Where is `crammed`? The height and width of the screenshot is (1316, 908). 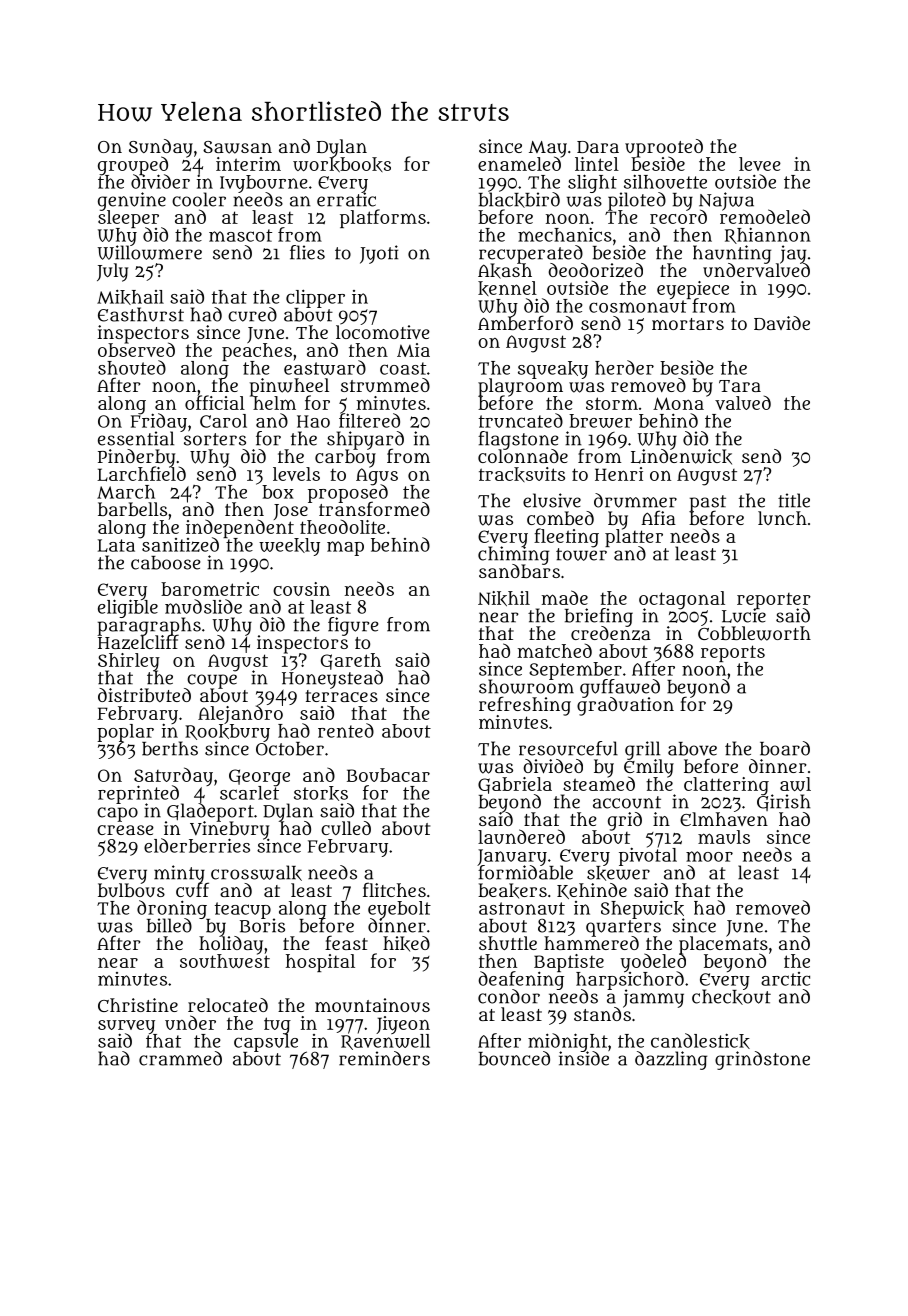 crammed is located at coordinates (180, 1058).
